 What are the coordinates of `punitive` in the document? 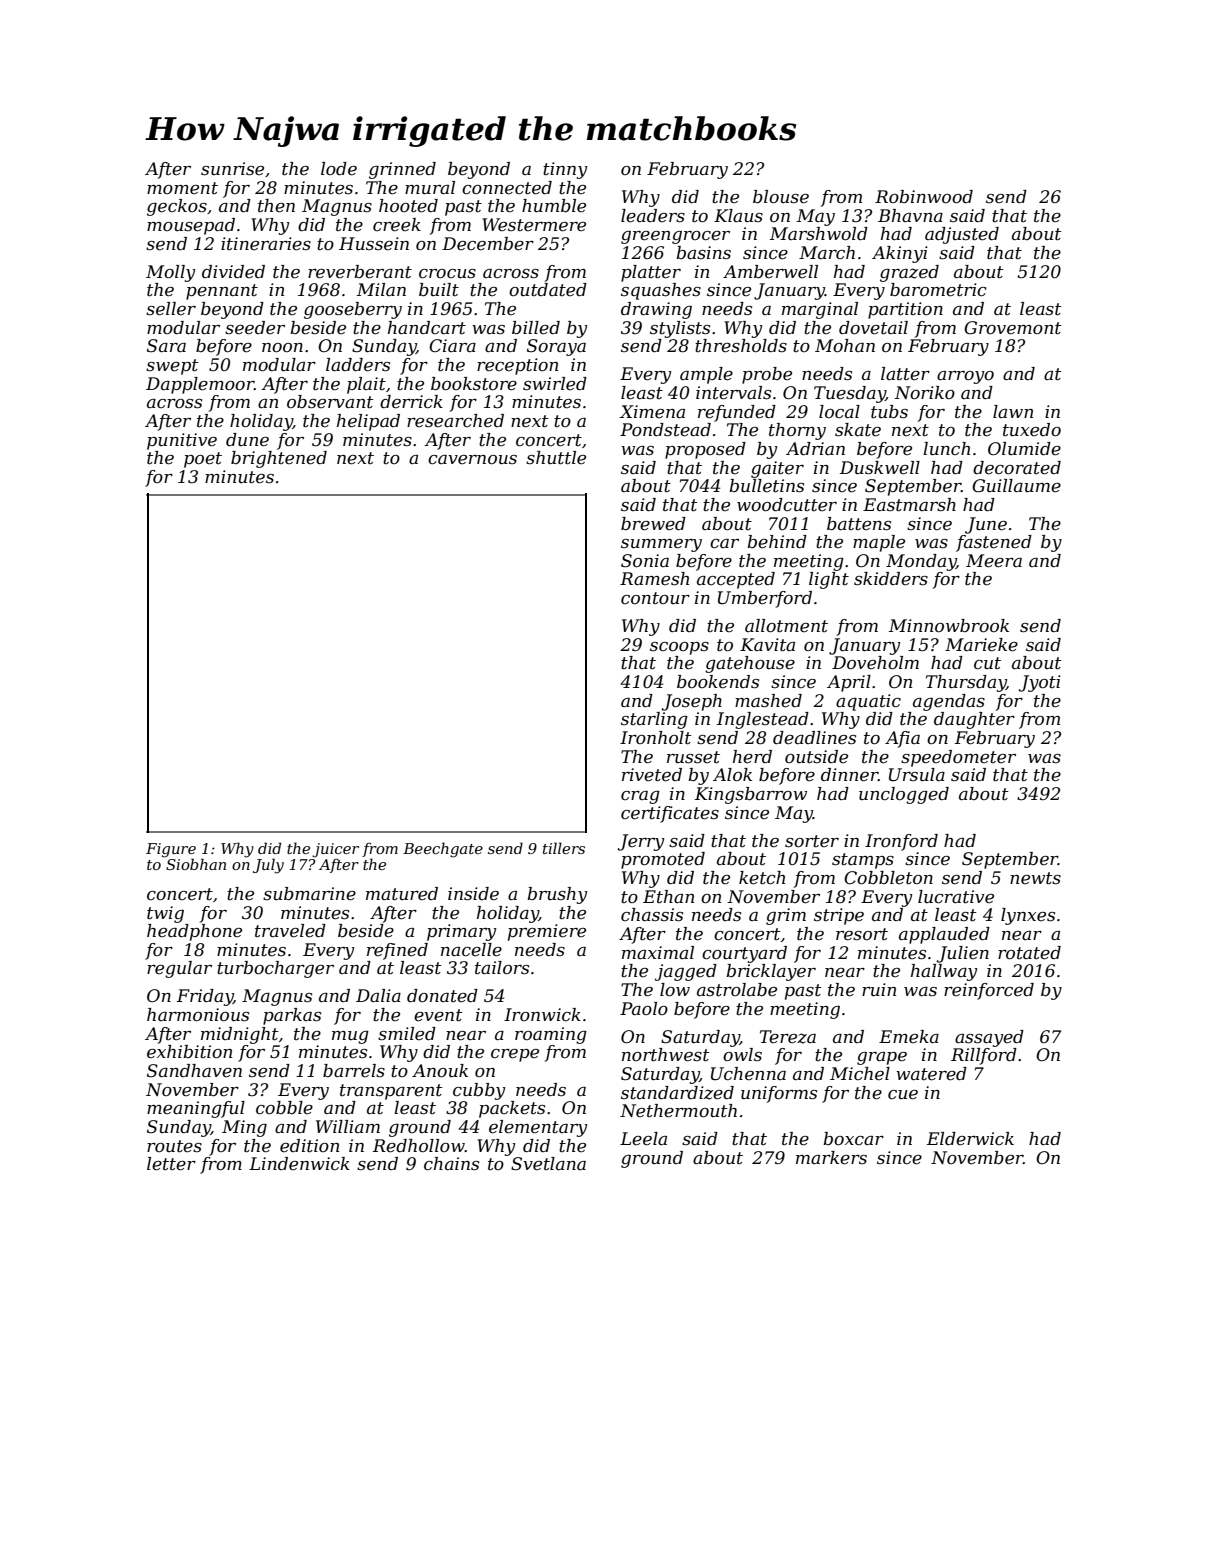 It's located at (182, 441).
